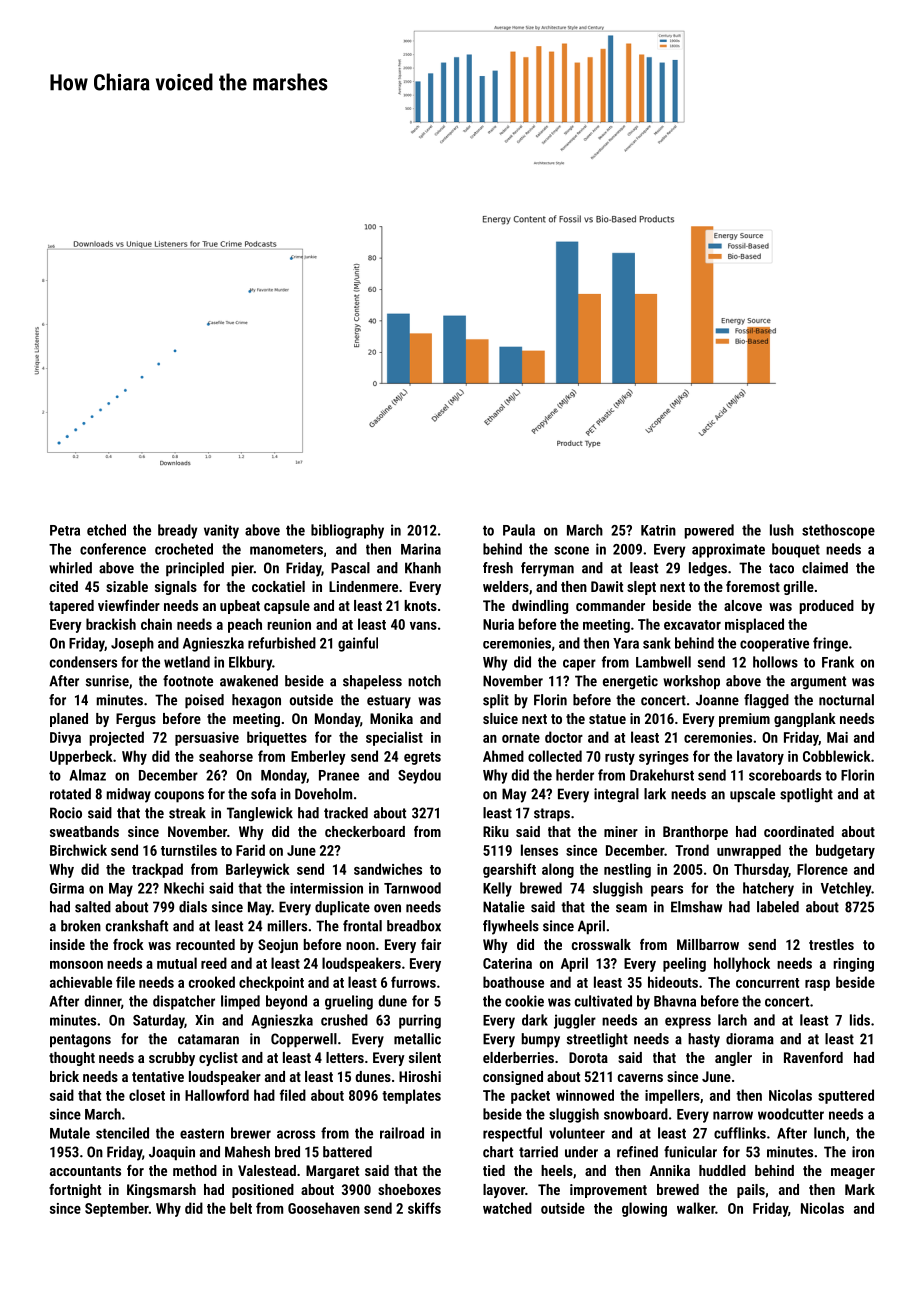 The width and height of the screenshot is (924, 1314). Describe the element at coordinates (818, 683) in the screenshot. I see `argument` at that location.
